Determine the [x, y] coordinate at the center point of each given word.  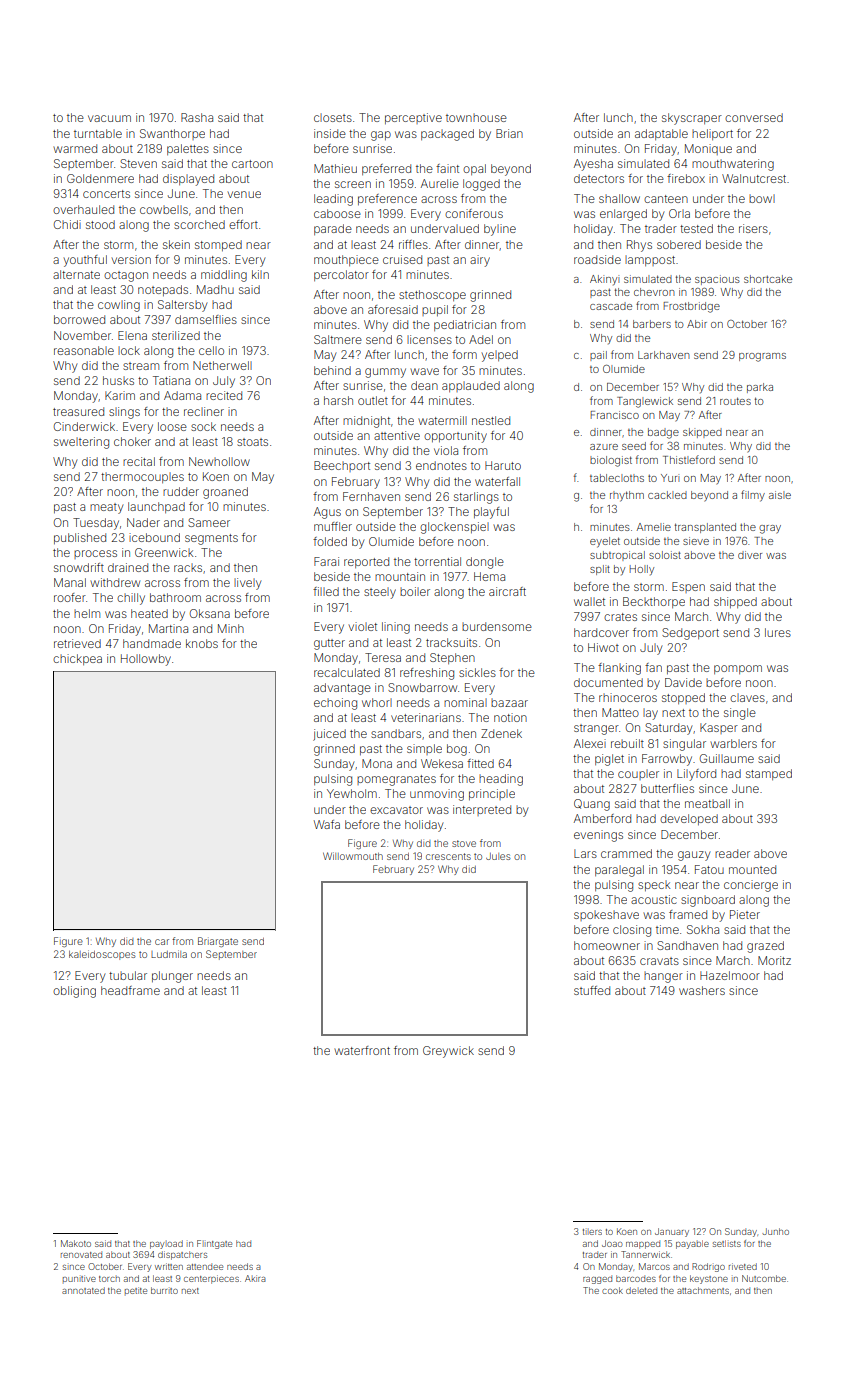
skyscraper [692, 119]
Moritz [774, 960]
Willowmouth [353, 856]
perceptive [413, 118]
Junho [775, 1231]
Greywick [448, 1052]
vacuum [109, 118]
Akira [255, 1278]
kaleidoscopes [102, 955]
